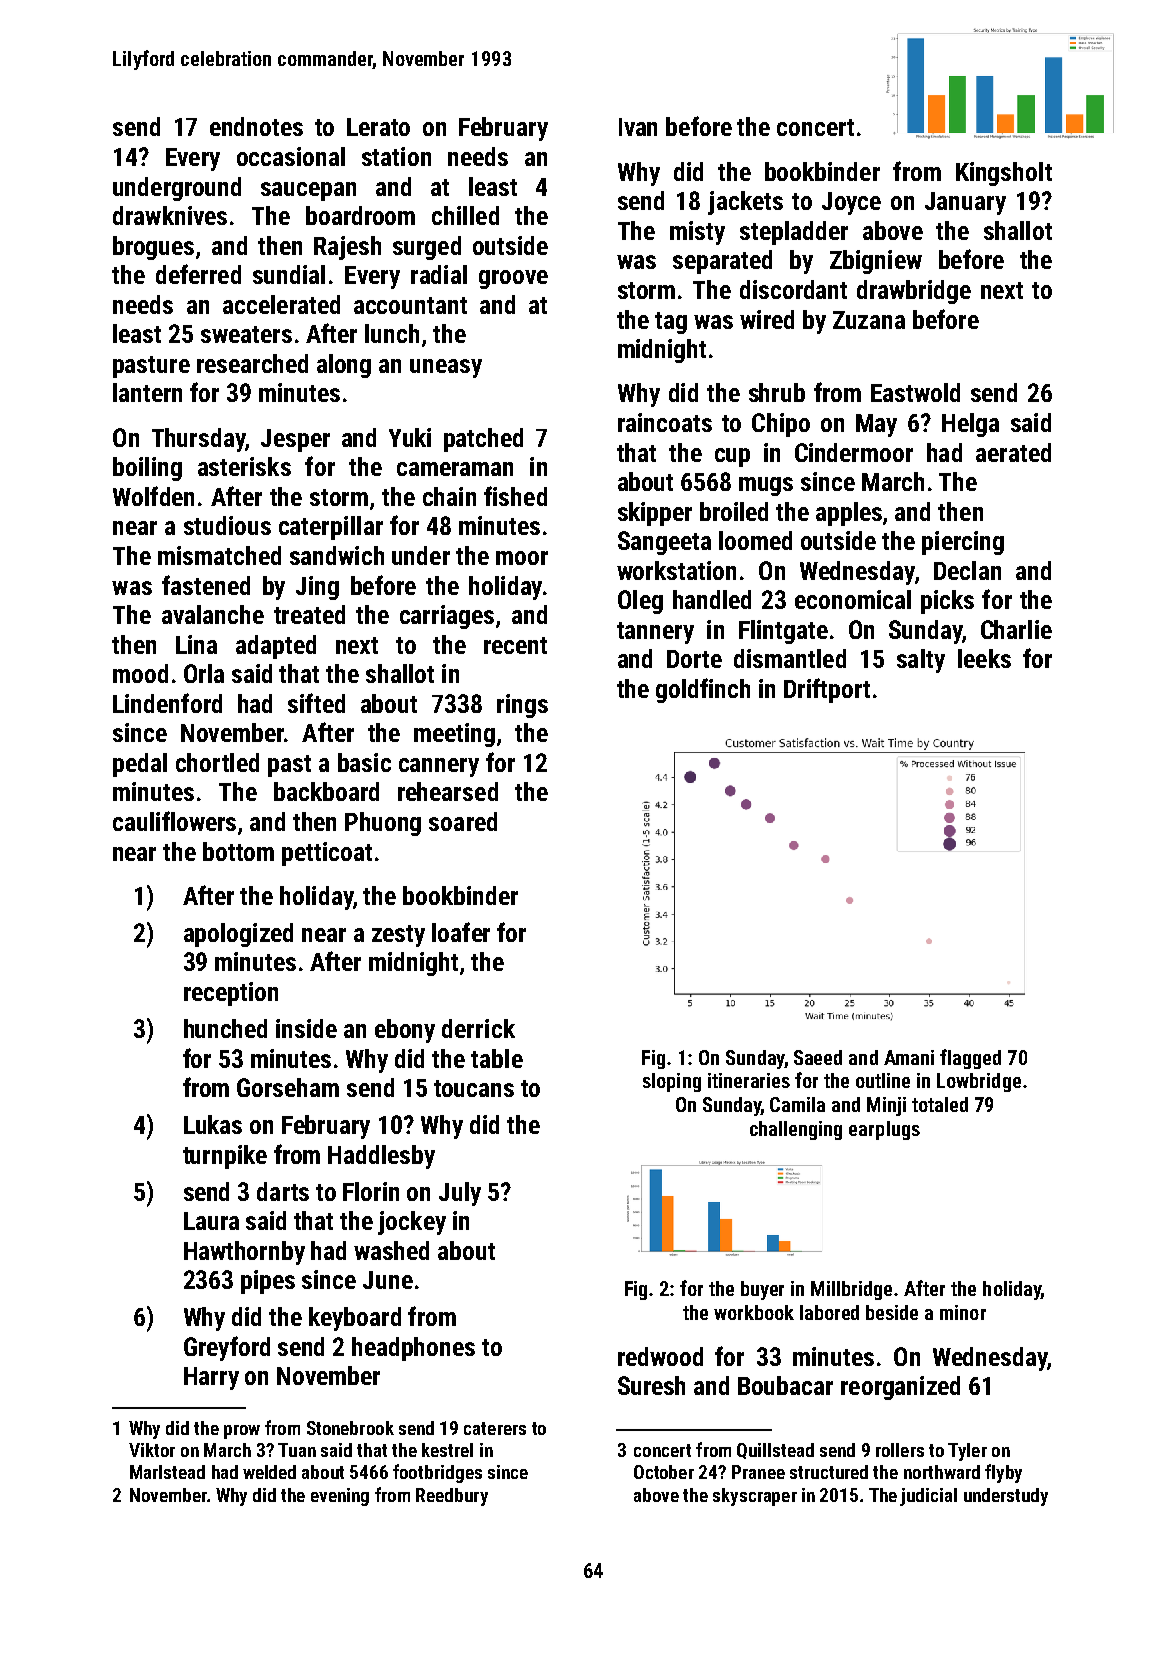 Image resolution: width=1165 pixels, height=1654 pixels. Describe the element at coordinates (147, 392) in the screenshot. I see `lantern` at that location.
